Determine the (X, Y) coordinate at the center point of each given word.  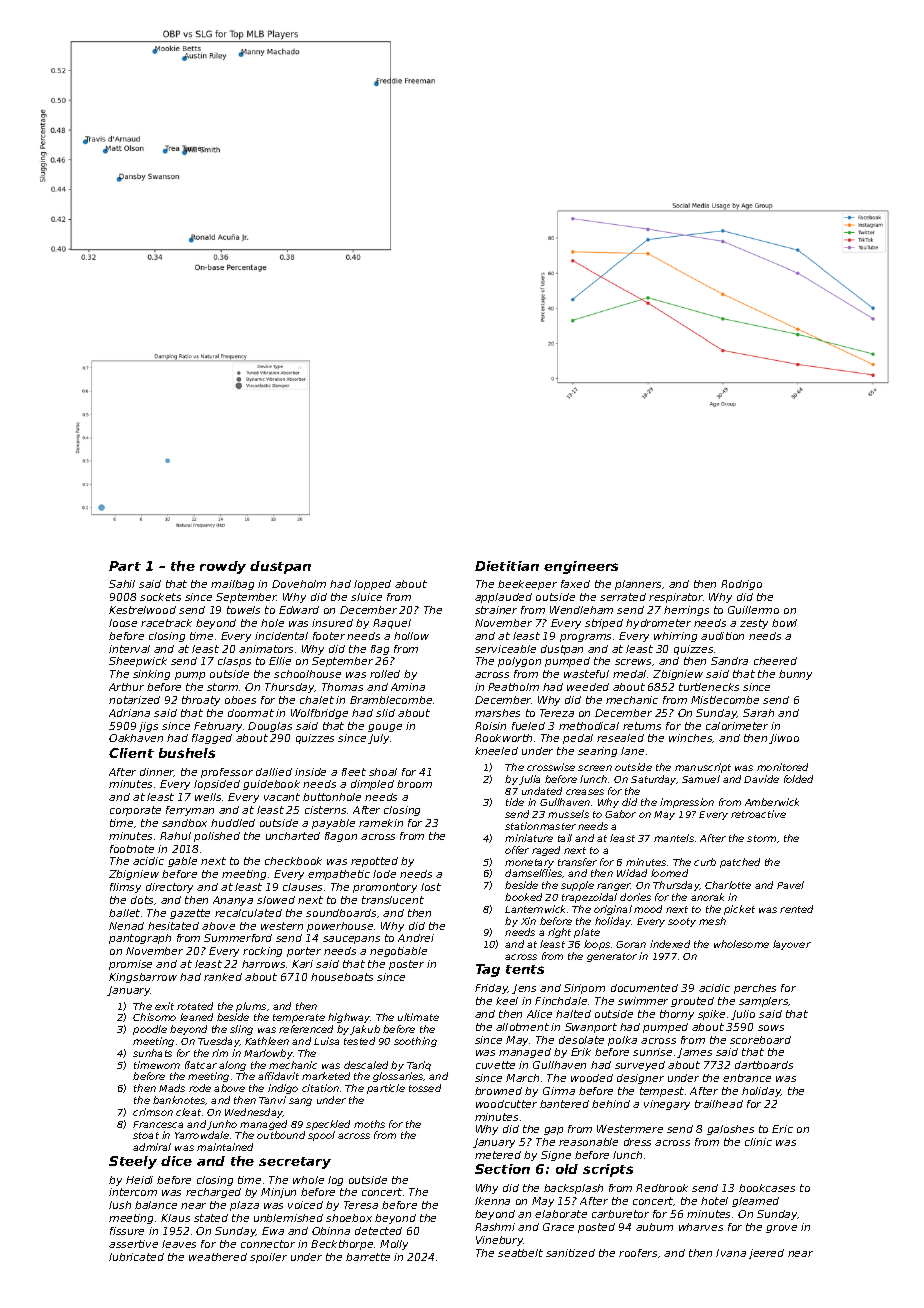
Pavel (790, 885)
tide (515, 802)
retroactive (758, 814)
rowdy (223, 567)
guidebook (271, 785)
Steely (133, 1162)
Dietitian (507, 566)
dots (142, 900)
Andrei (416, 938)
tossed (425, 1088)
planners (638, 585)
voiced (305, 1205)
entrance (747, 1078)
